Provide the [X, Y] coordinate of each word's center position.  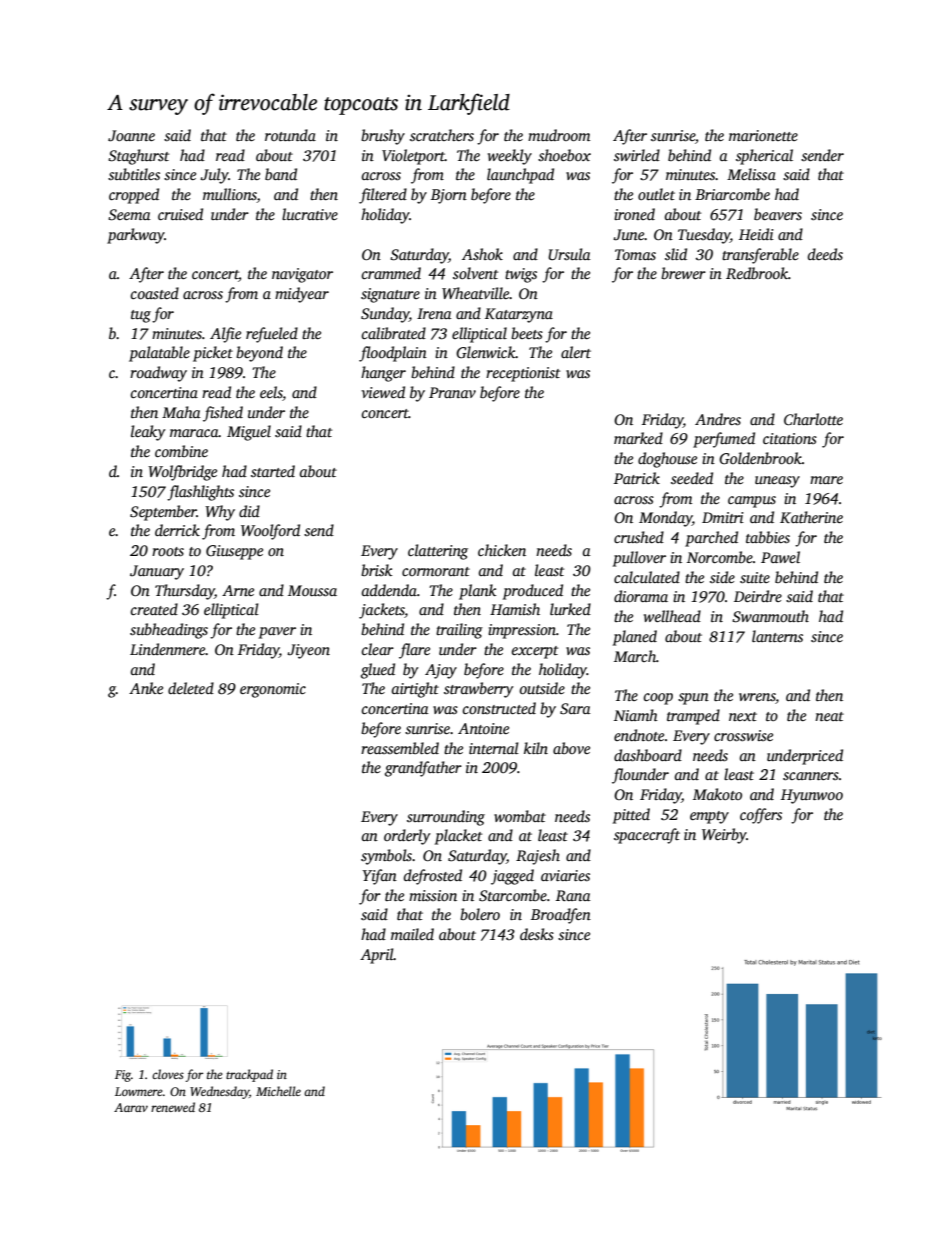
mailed [412, 934]
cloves [168, 1074]
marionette [763, 135]
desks [537, 934]
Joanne [131, 136]
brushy [383, 137]
